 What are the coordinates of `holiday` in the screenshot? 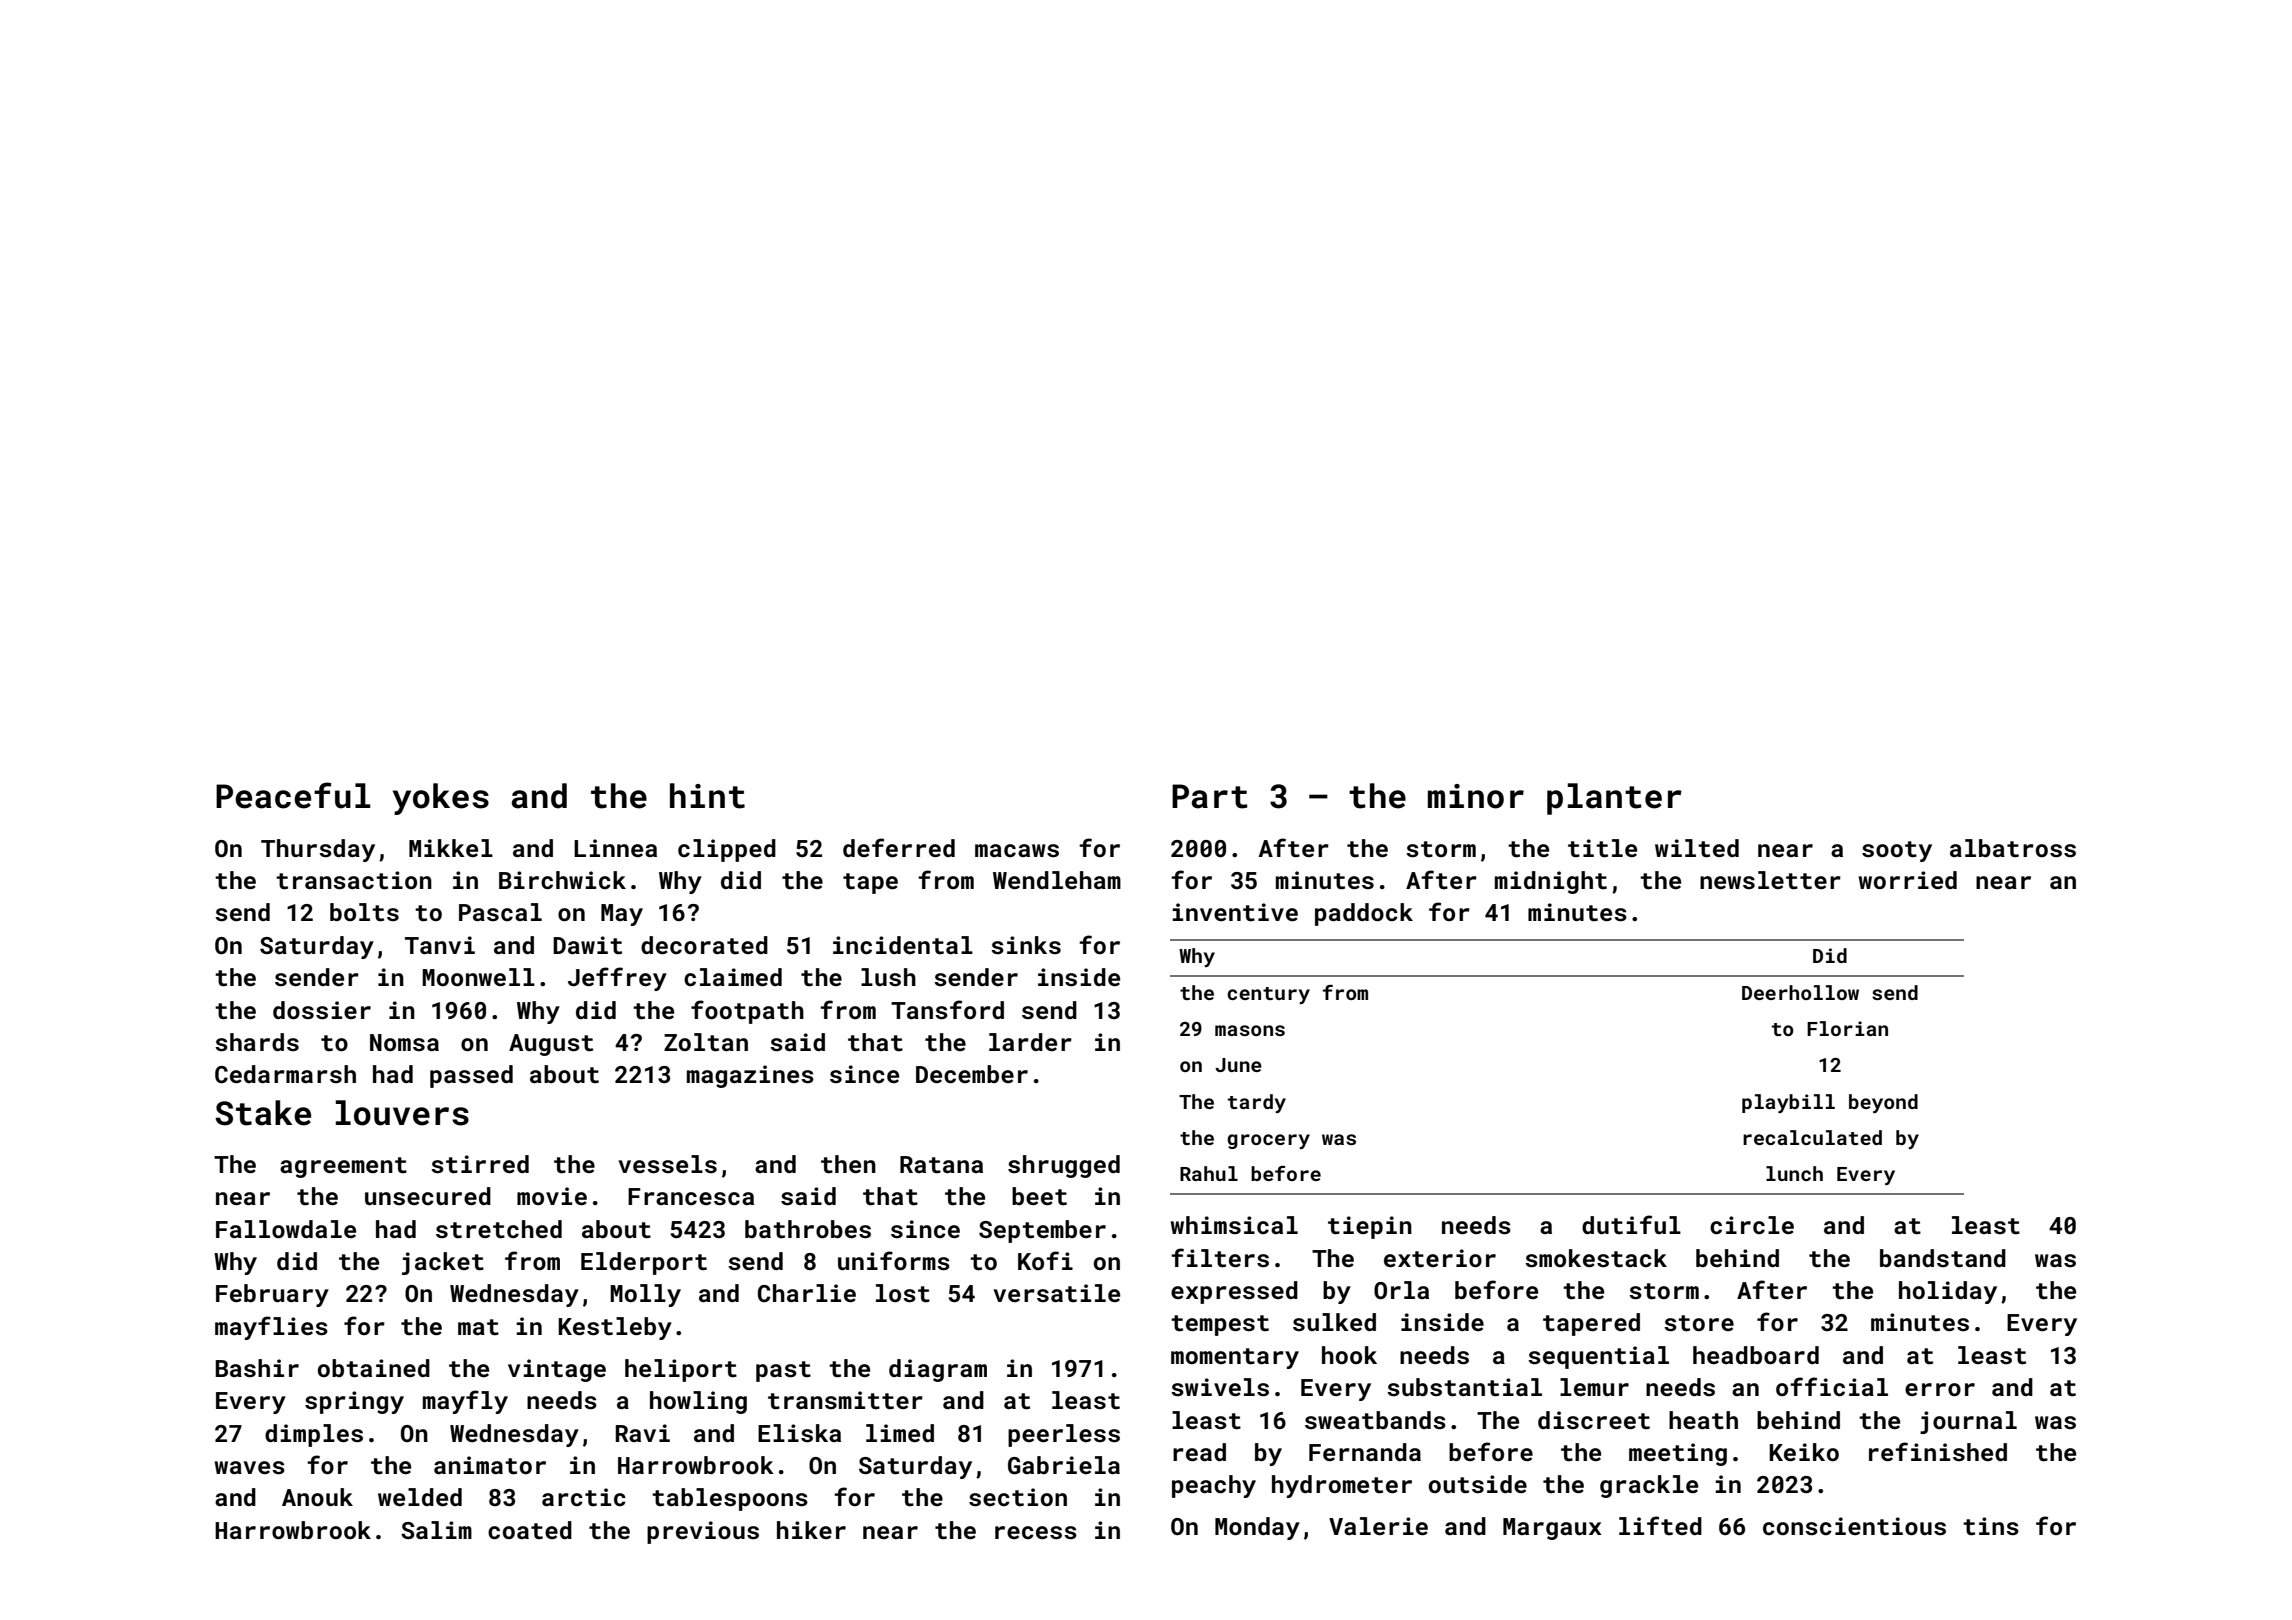 It's located at (1948, 1292).
